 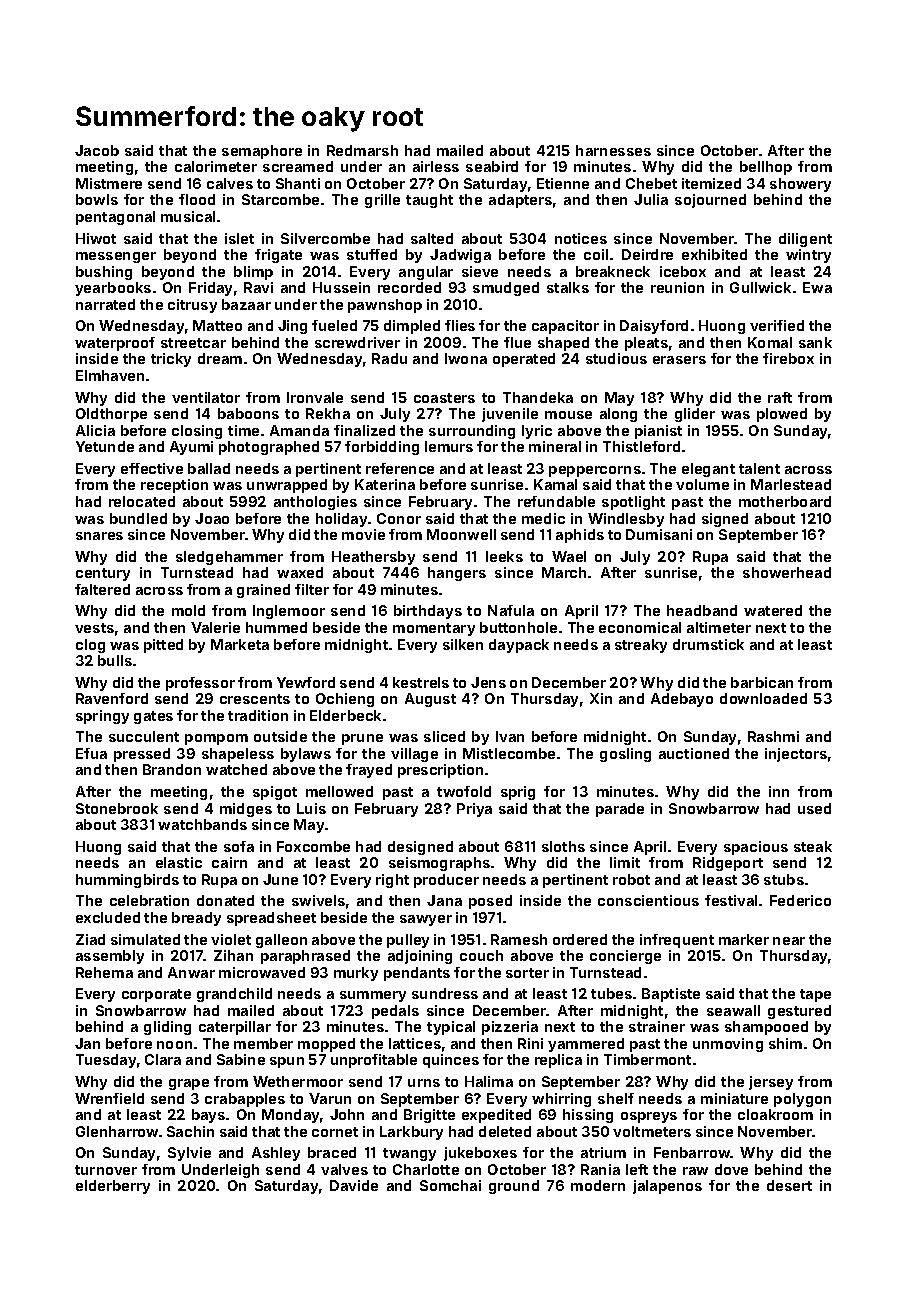 I want to click on Somchai, so click(x=450, y=1185).
